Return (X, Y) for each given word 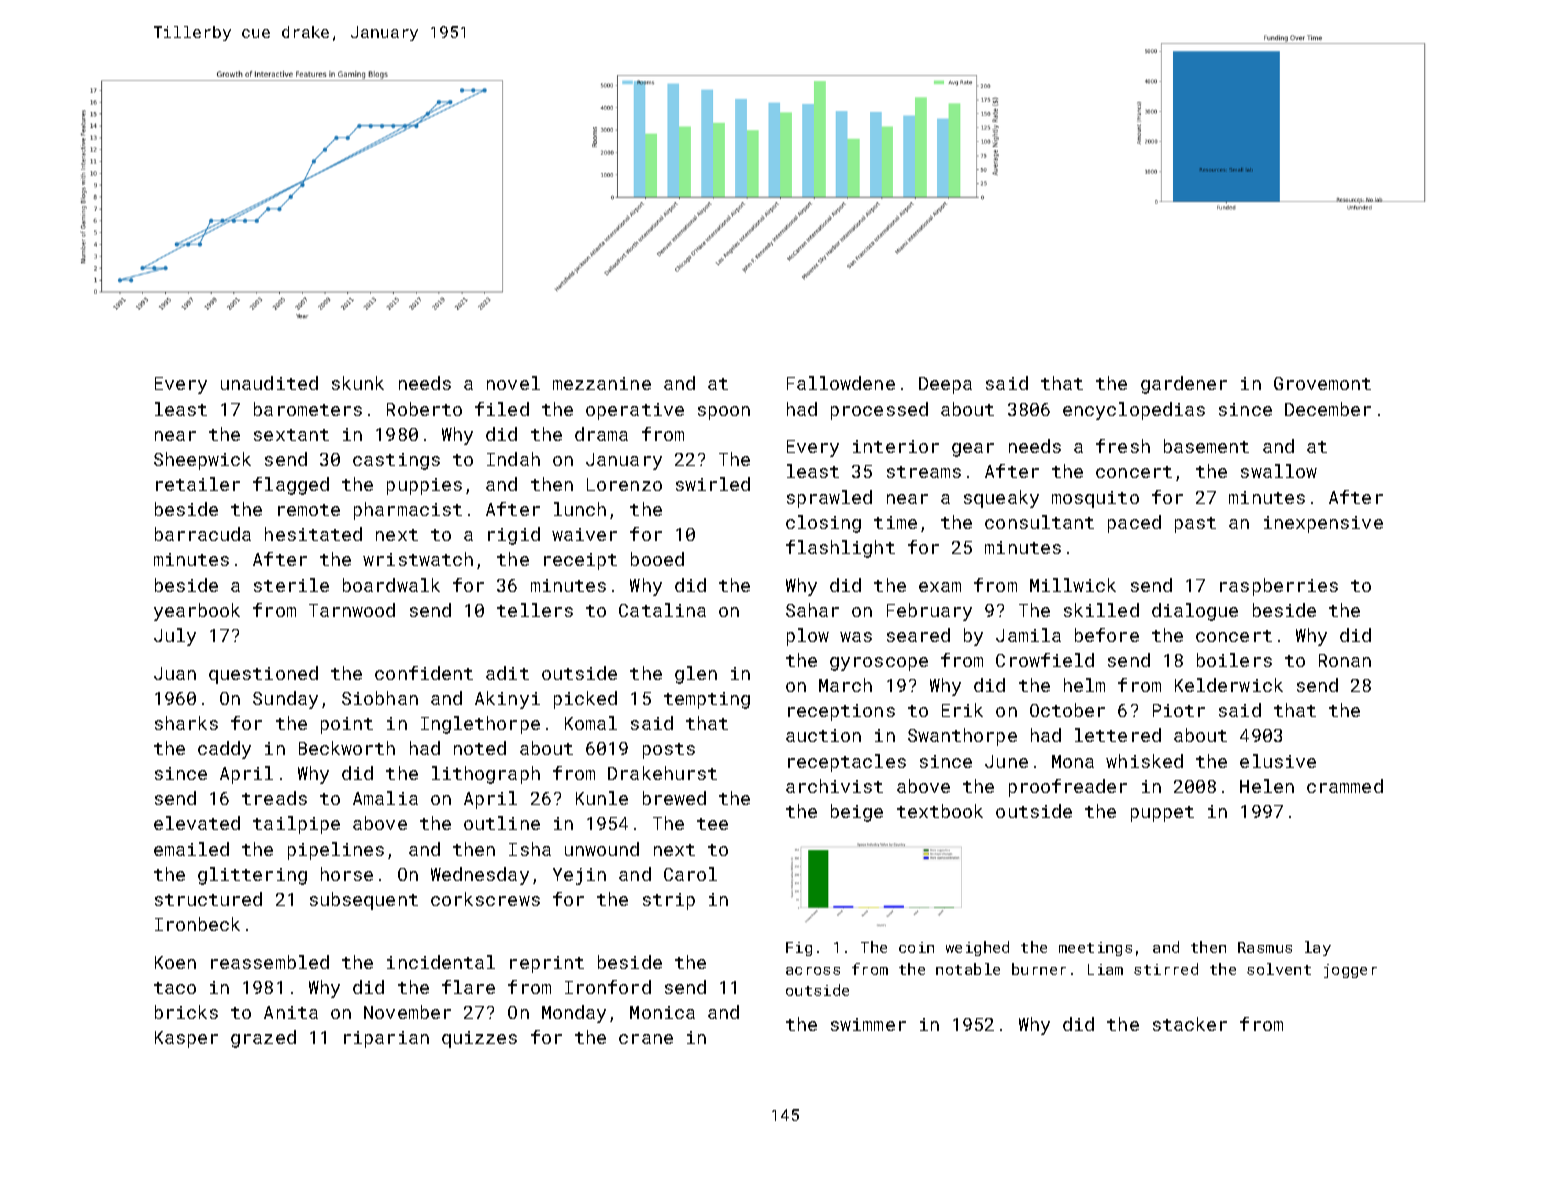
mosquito (1095, 499)
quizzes (479, 1039)
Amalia (385, 798)
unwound (602, 849)
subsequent (364, 901)
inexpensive (1323, 524)
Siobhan (380, 698)
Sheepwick (202, 461)
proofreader (1068, 788)
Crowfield (1045, 660)
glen (696, 675)
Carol (690, 874)
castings (396, 461)
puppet (1162, 814)
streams (924, 472)
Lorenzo (624, 484)
